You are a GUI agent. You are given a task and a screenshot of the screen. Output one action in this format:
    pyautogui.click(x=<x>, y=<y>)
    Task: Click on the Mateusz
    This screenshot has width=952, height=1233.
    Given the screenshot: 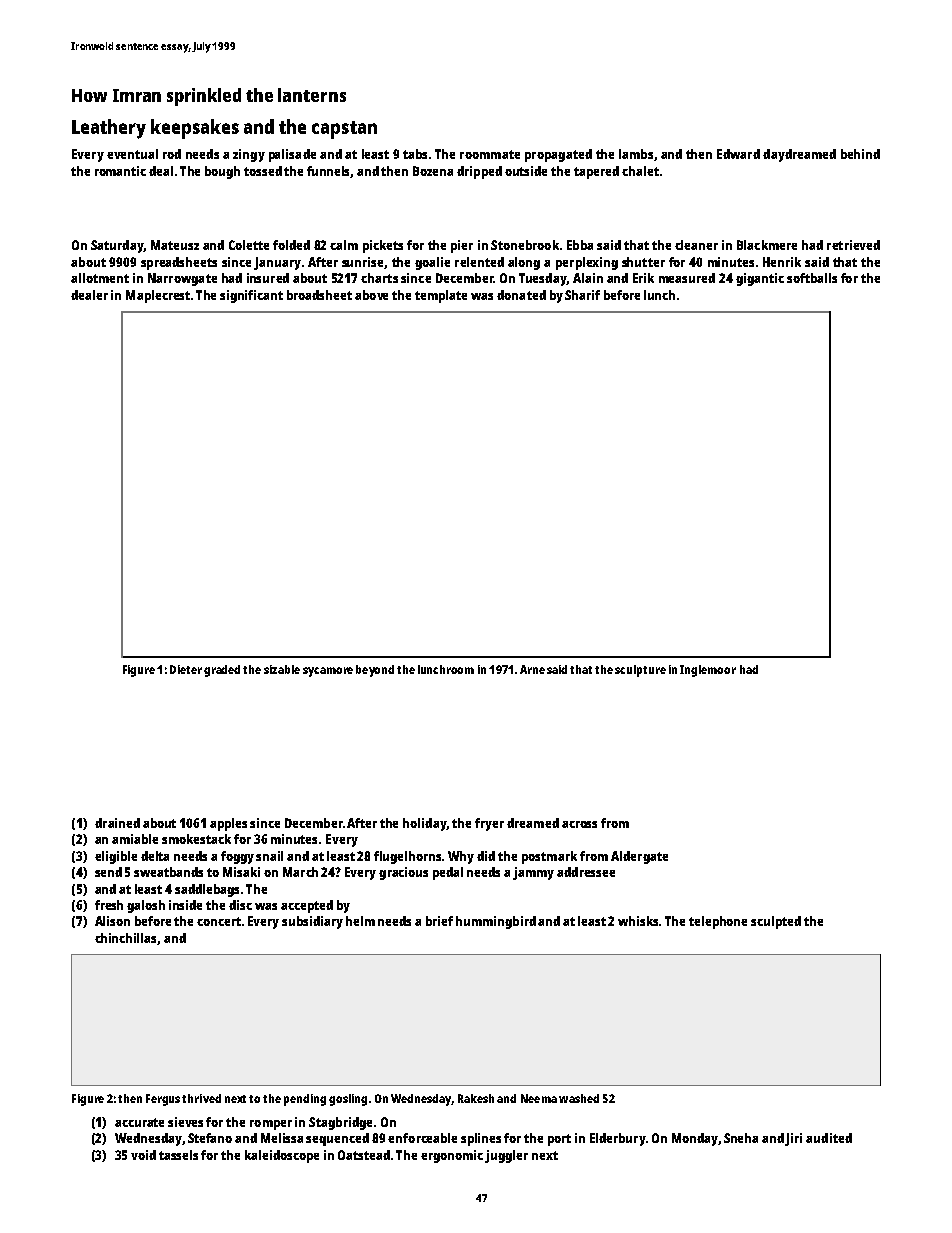 What is the action you would take?
    pyautogui.click(x=175, y=245)
